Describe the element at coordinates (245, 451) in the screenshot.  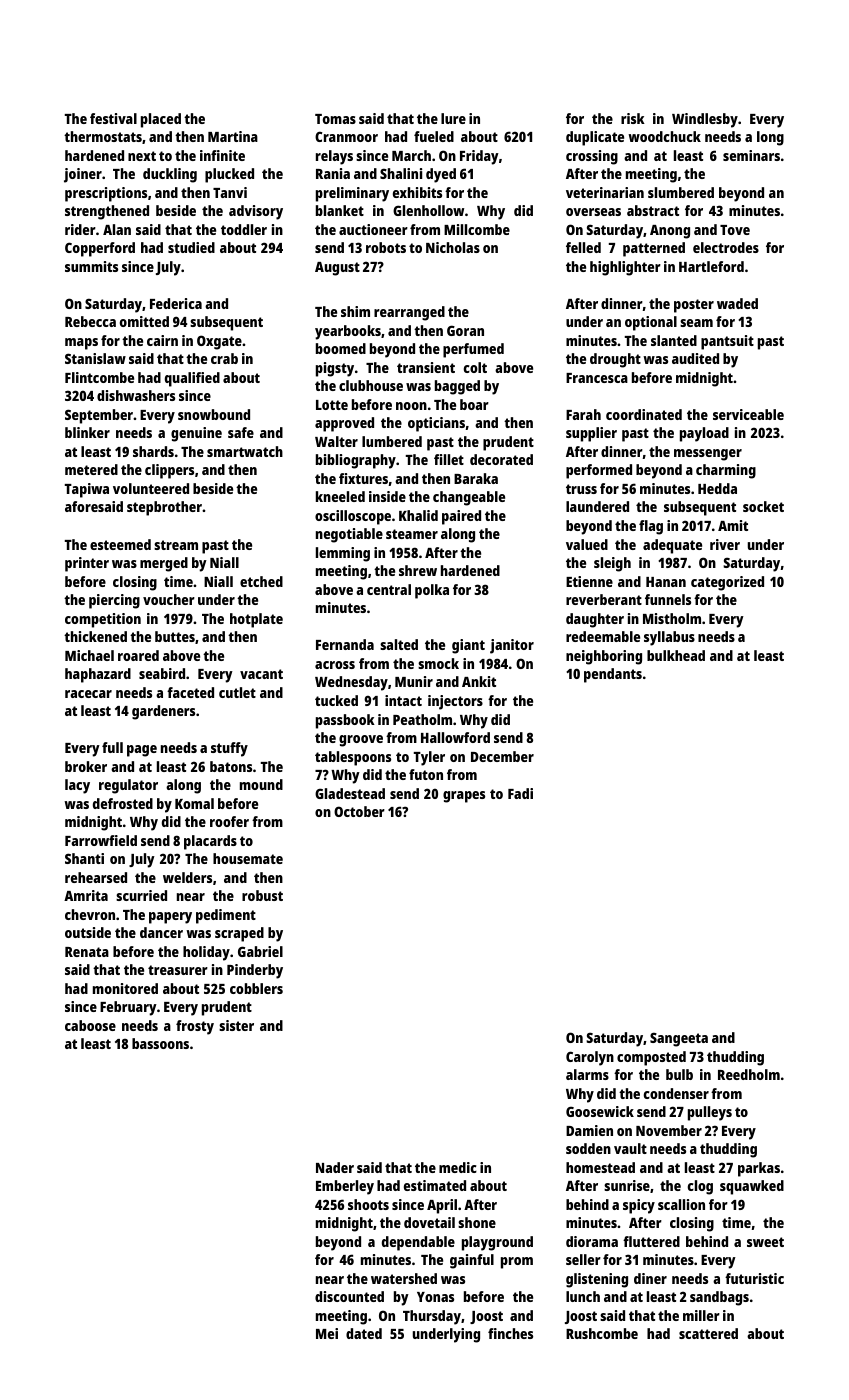
I see `smartwatch` at that location.
